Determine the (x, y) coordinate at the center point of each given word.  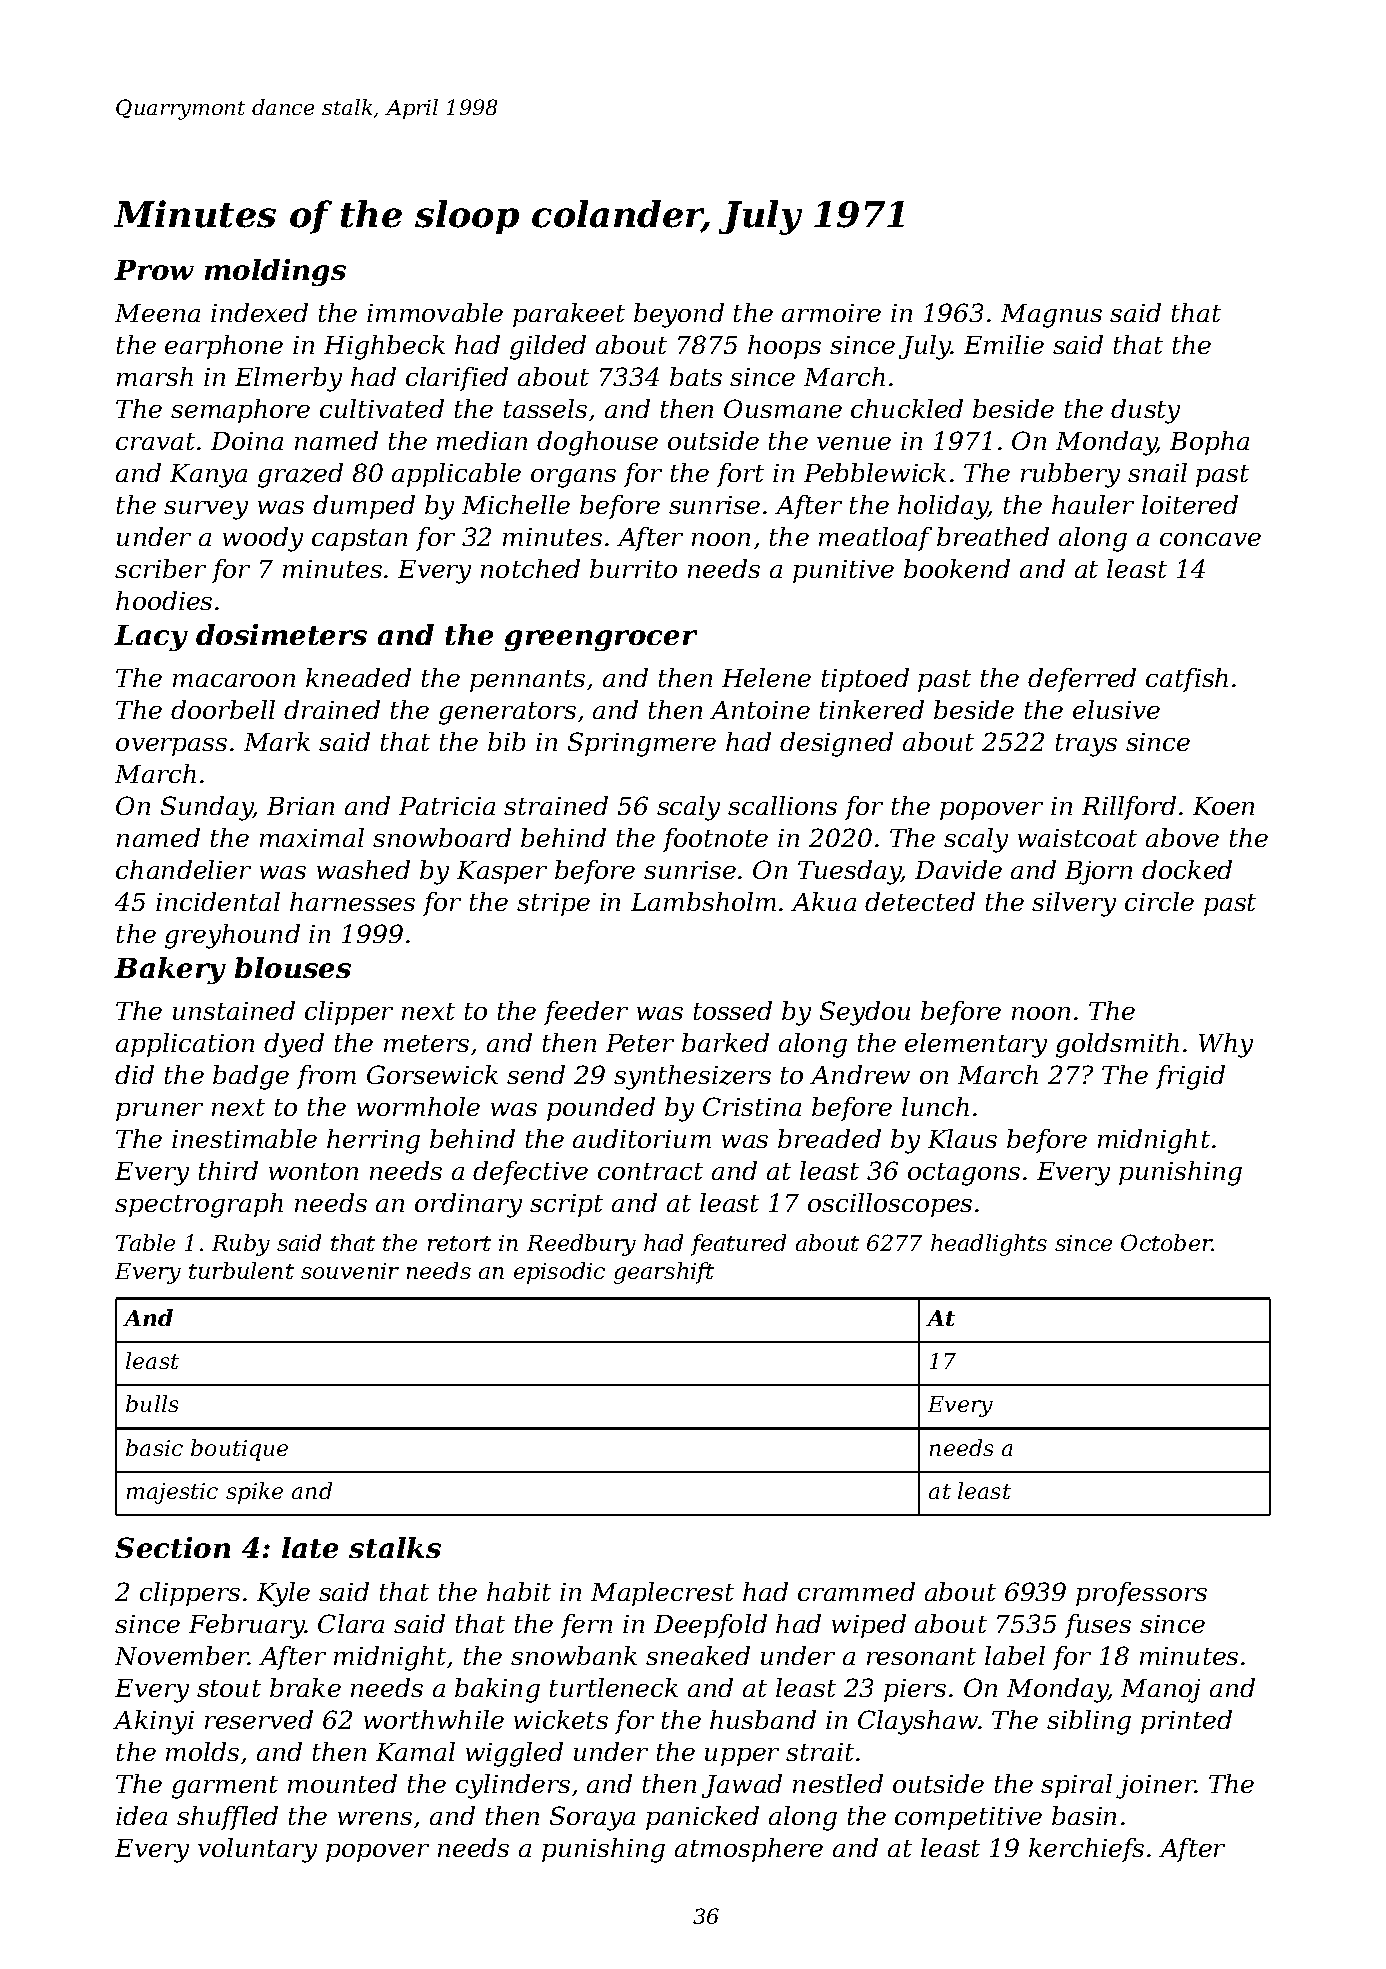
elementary (976, 1045)
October (1166, 1242)
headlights (989, 1245)
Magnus (1051, 316)
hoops (784, 347)
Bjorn (1098, 873)
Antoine (760, 710)
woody (263, 539)
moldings (275, 272)
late (310, 1547)
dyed (294, 1045)
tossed (733, 1010)
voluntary (257, 1850)
